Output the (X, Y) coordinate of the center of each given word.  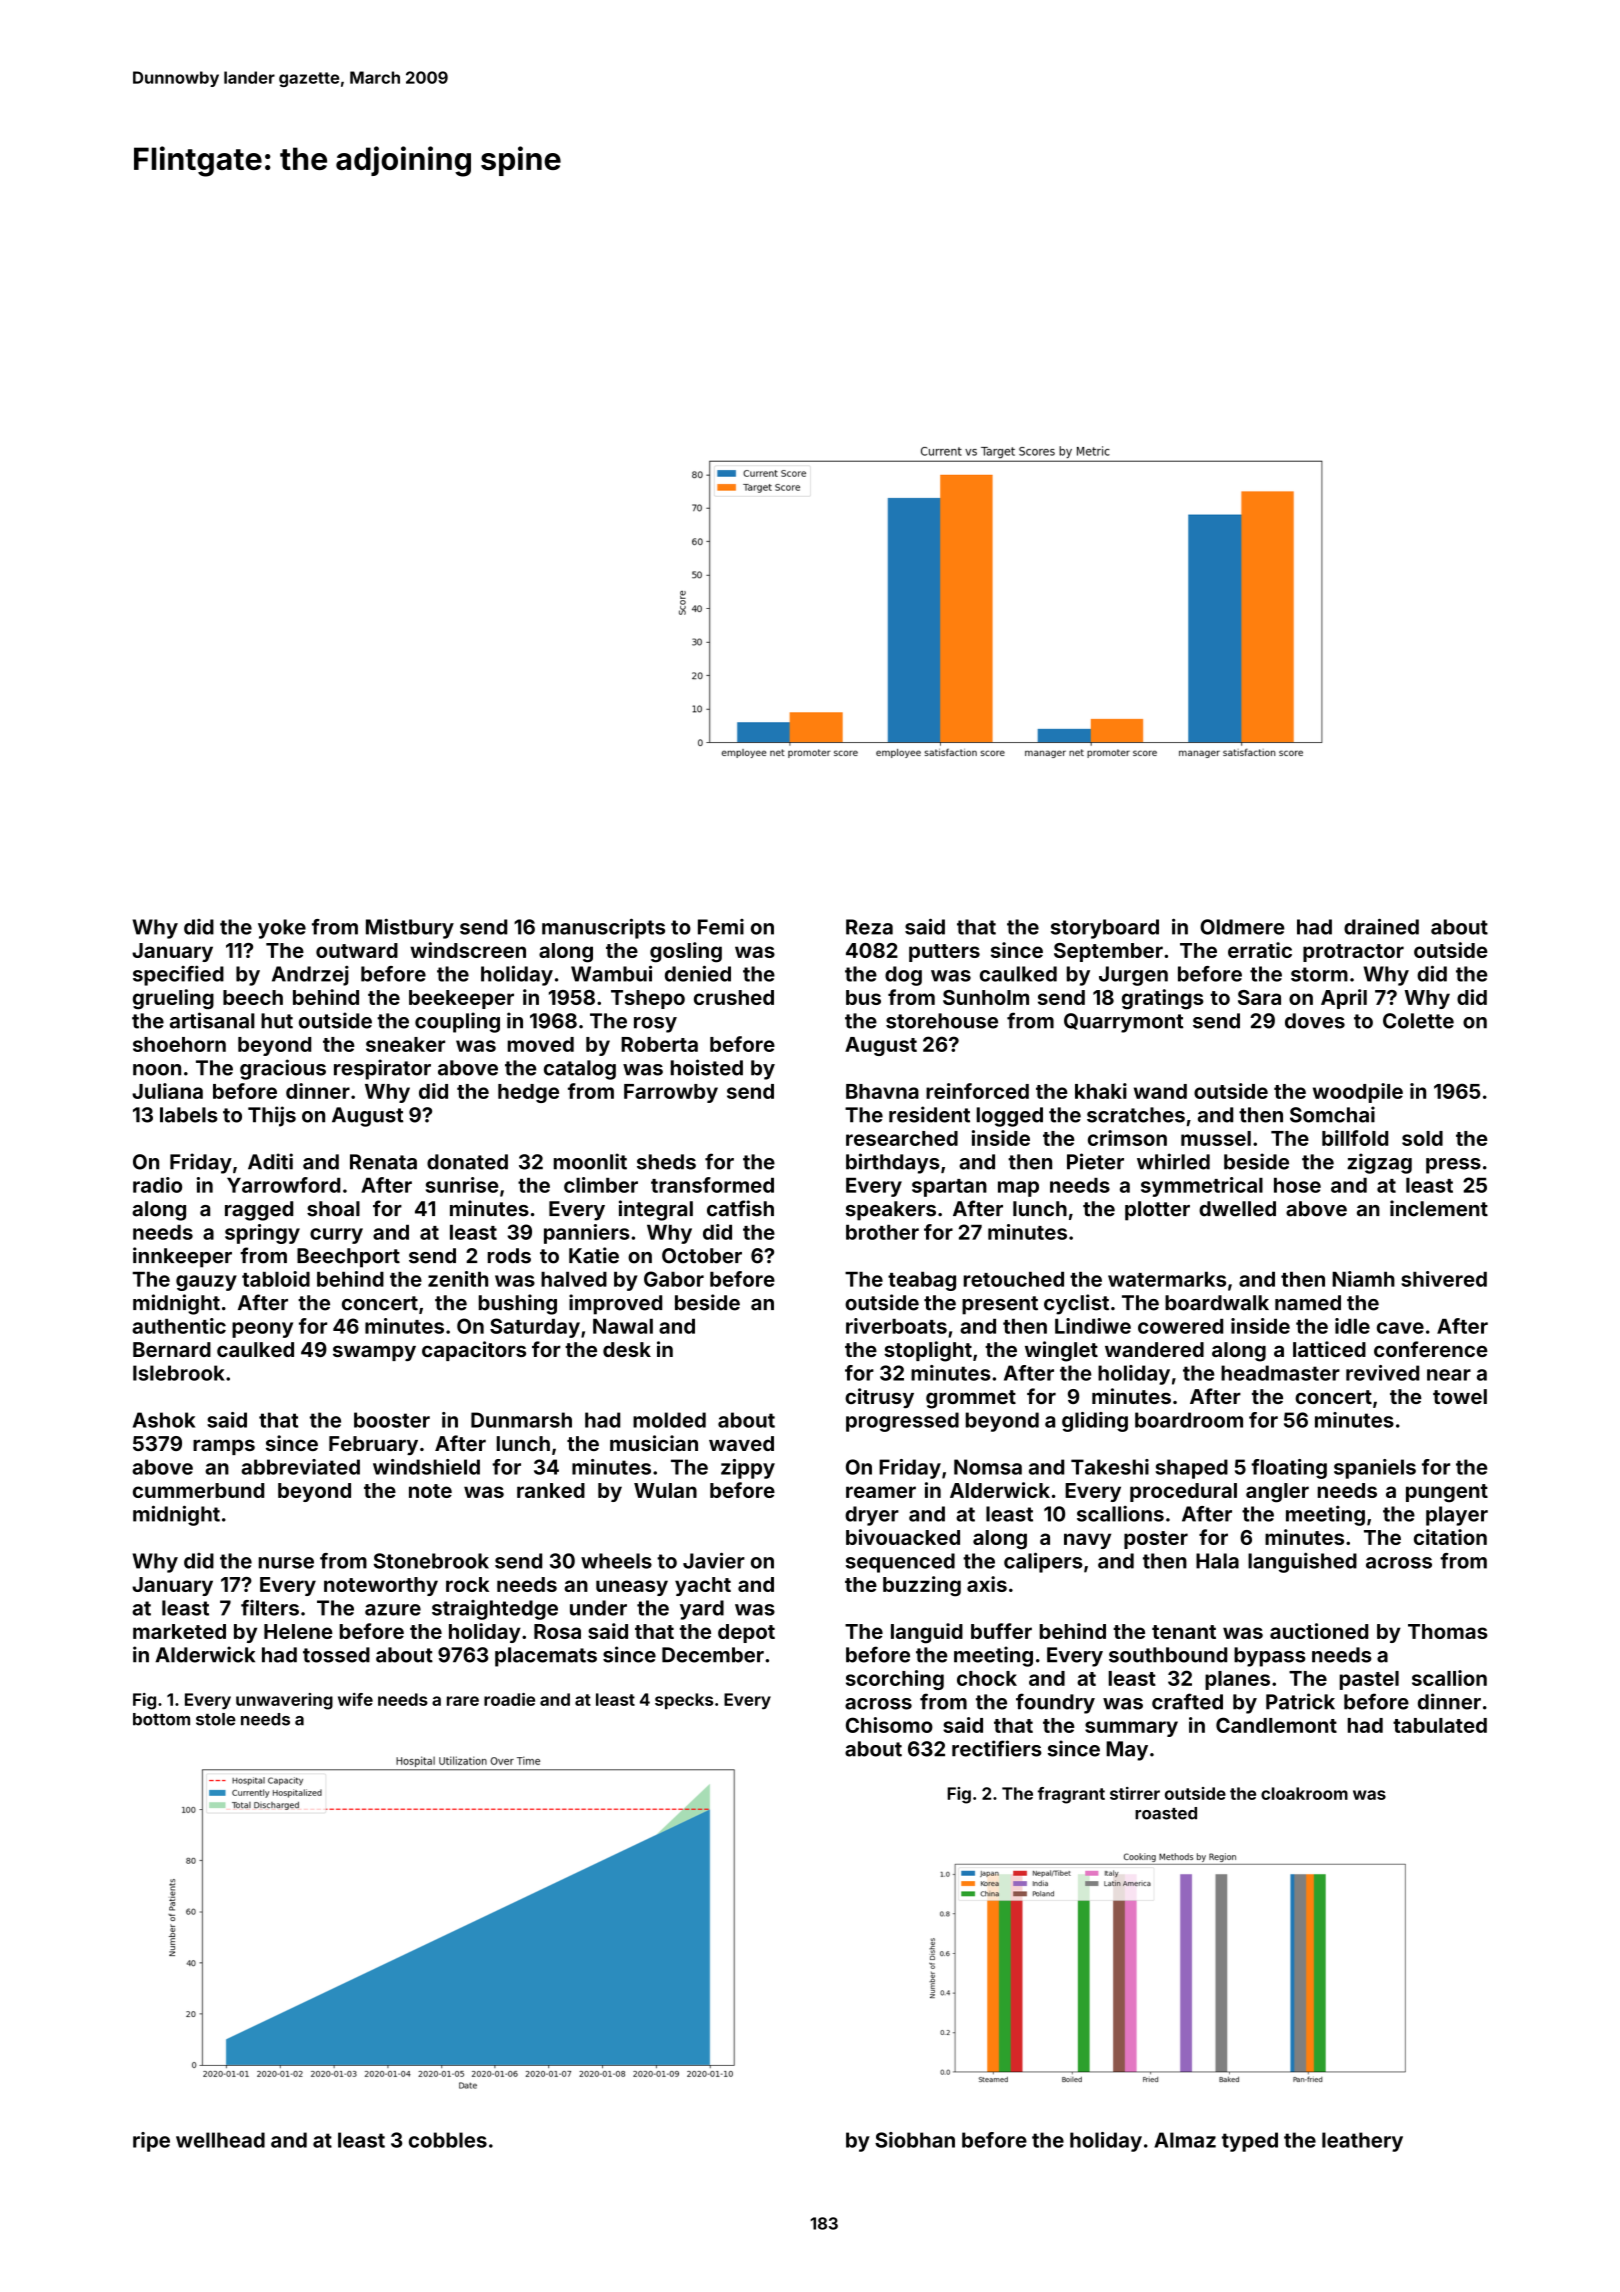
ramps (224, 1447)
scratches (1136, 1115)
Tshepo (648, 999)
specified (178, 975)
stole (216, 1719)
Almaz (1185, 2140)
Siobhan (915, 2140)
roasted (1166, 1813)
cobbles (448, 2140)
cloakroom (1304, 1793)
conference (1431, 1349)
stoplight (928, 1351)
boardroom (1189, 1420)
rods (509, 1256)
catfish (740, 1208)
